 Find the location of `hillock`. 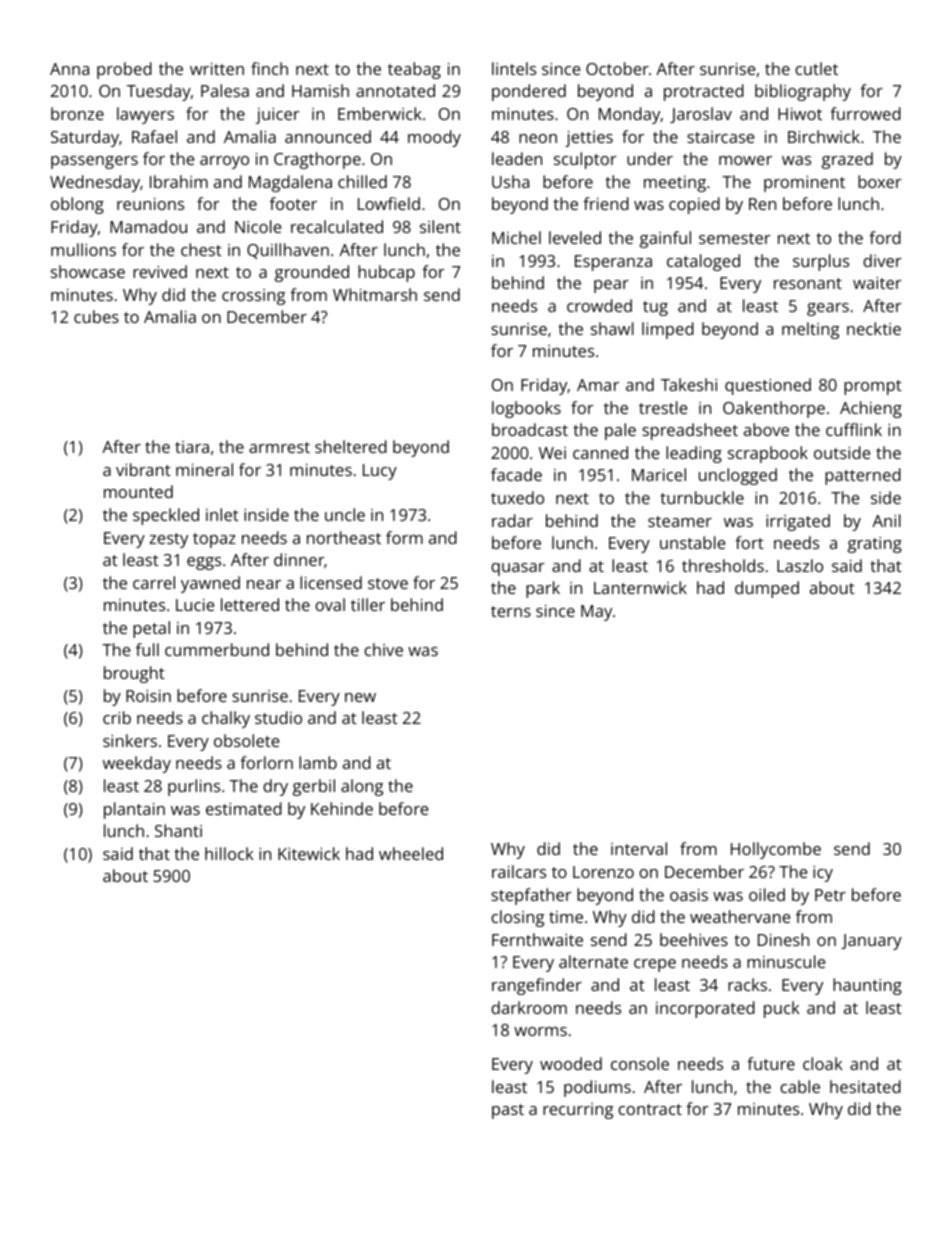

hillock is located at coordinates (229, 853).
